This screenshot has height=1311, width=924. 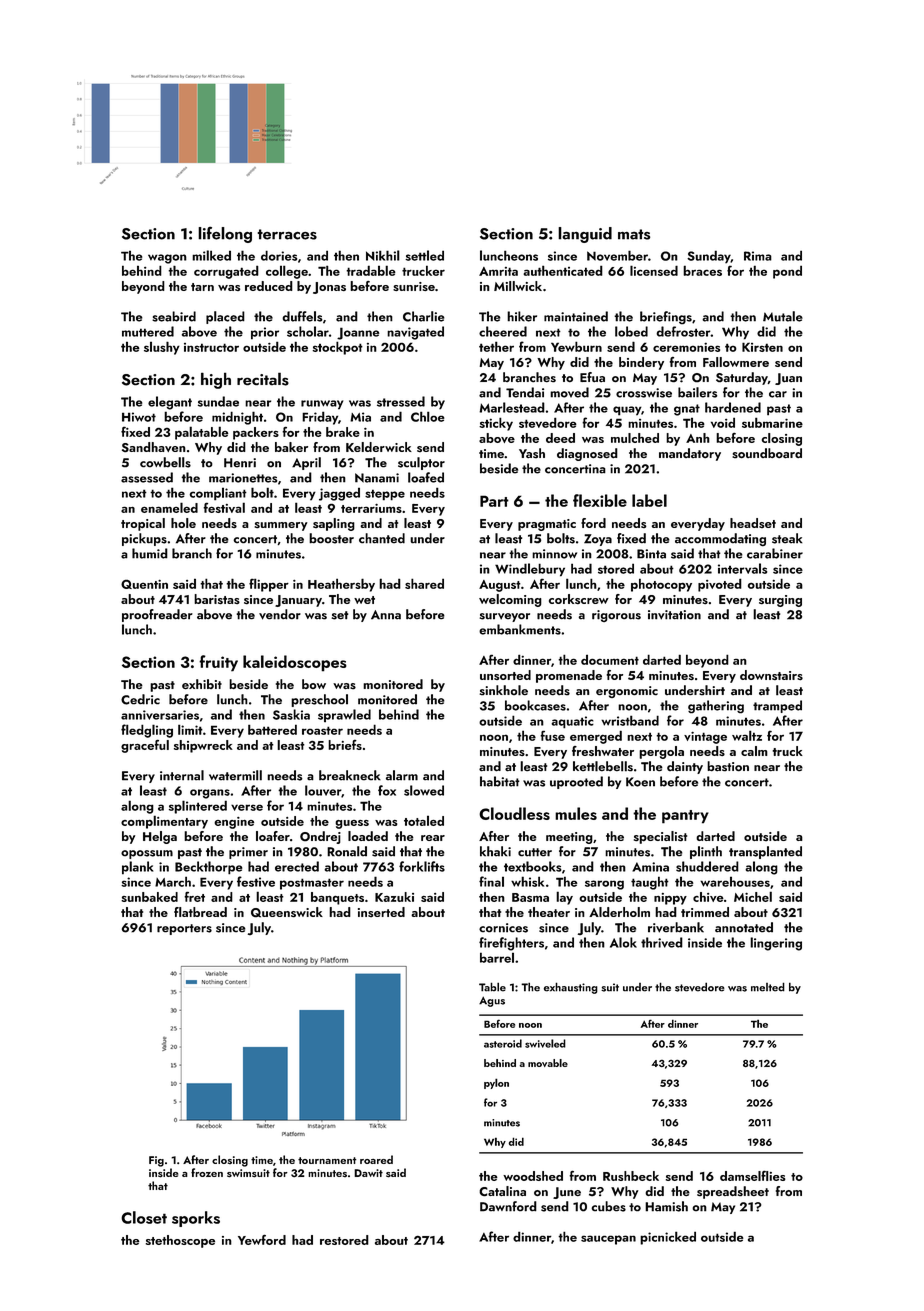 I want to click on flipper, so click(x=269, y=585).
